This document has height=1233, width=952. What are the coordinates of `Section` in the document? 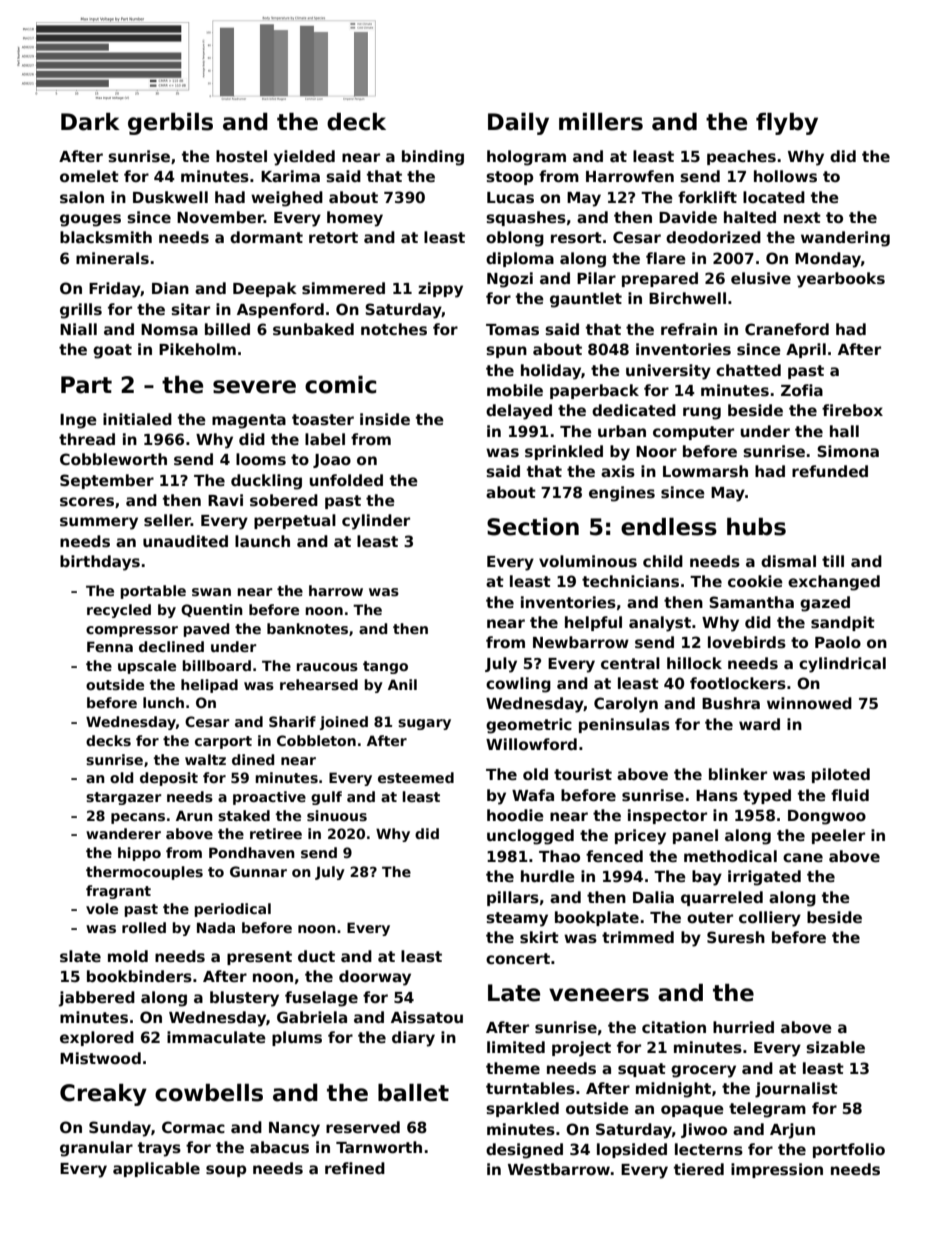 It's located at (533, 527).
